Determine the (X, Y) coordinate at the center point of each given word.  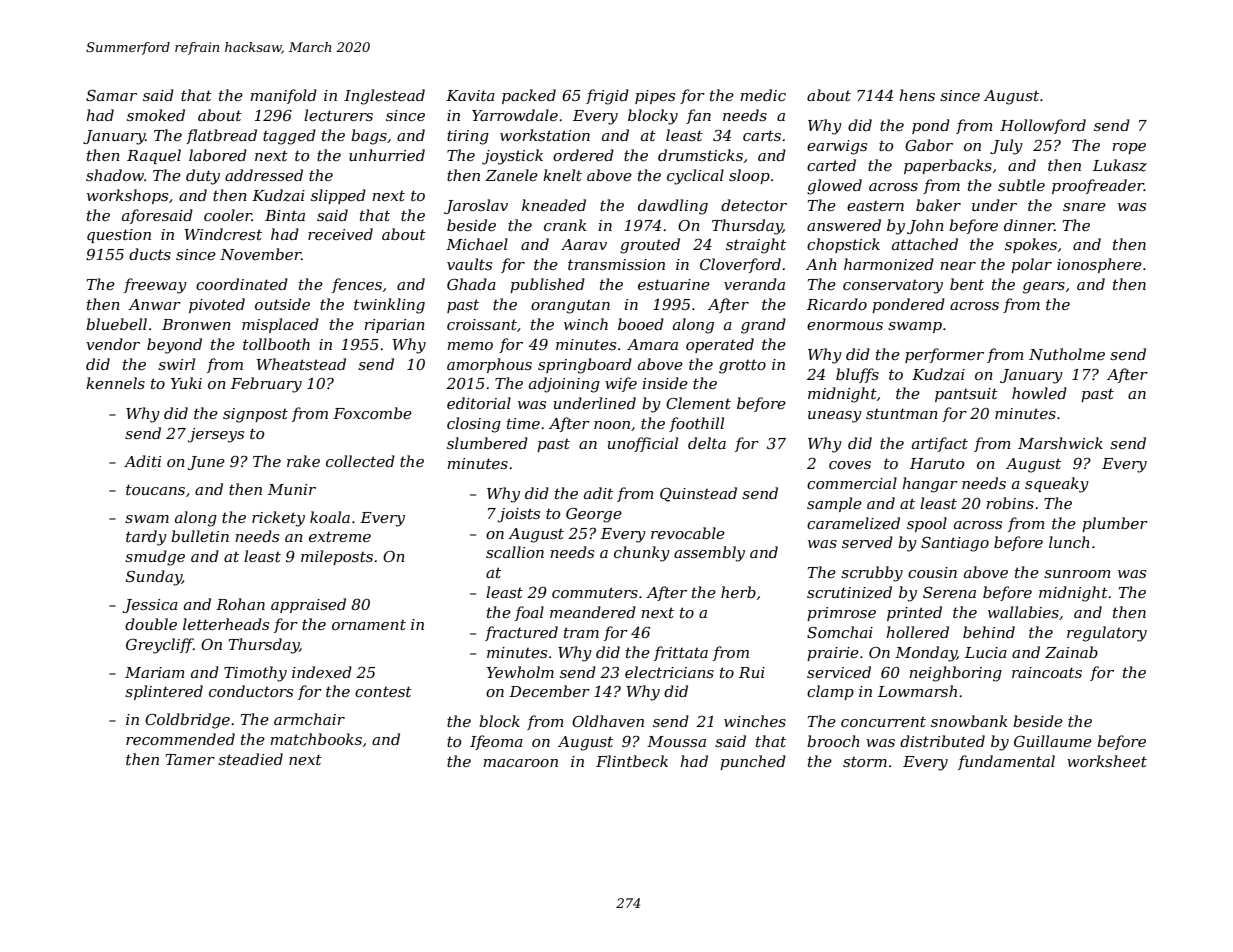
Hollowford (1043, 126)
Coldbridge (187, 721)
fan (698, 116)
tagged (289, 137)
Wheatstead (301, 364)
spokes (1031, 245)
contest (383, 691)
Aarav (584, 244)
